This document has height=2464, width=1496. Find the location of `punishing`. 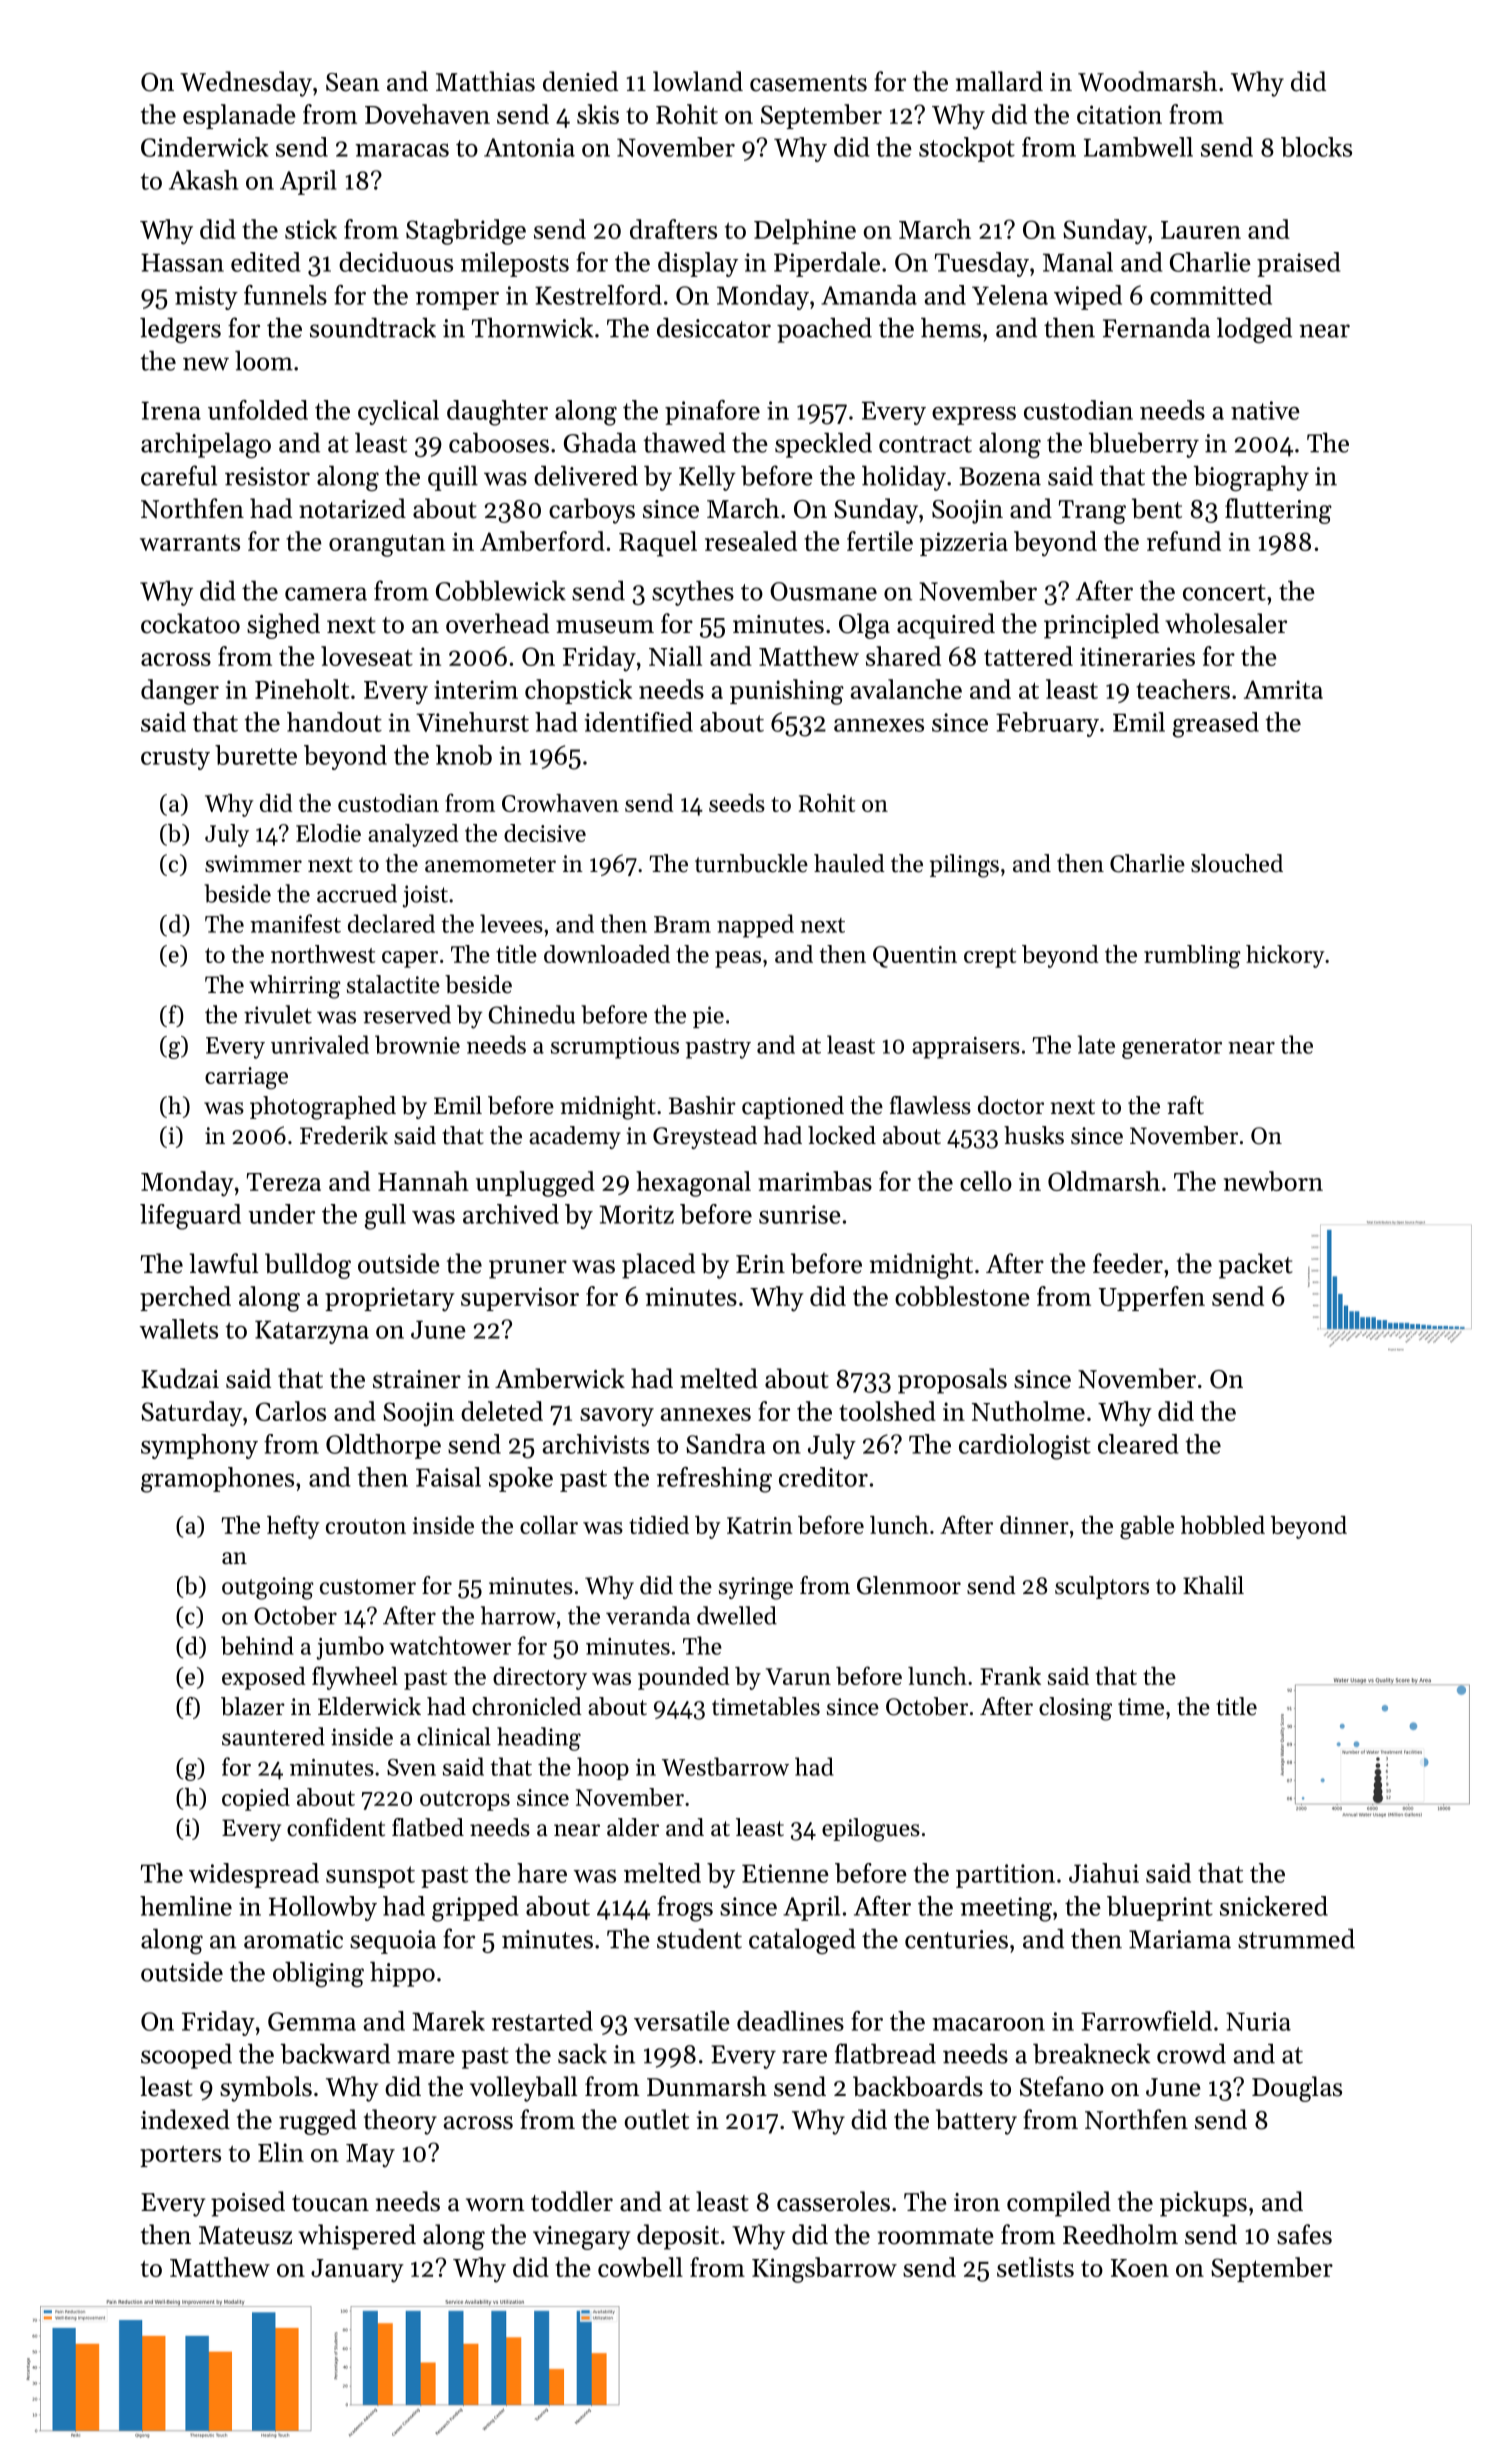

punishing is located at coordinates (787, 692).
